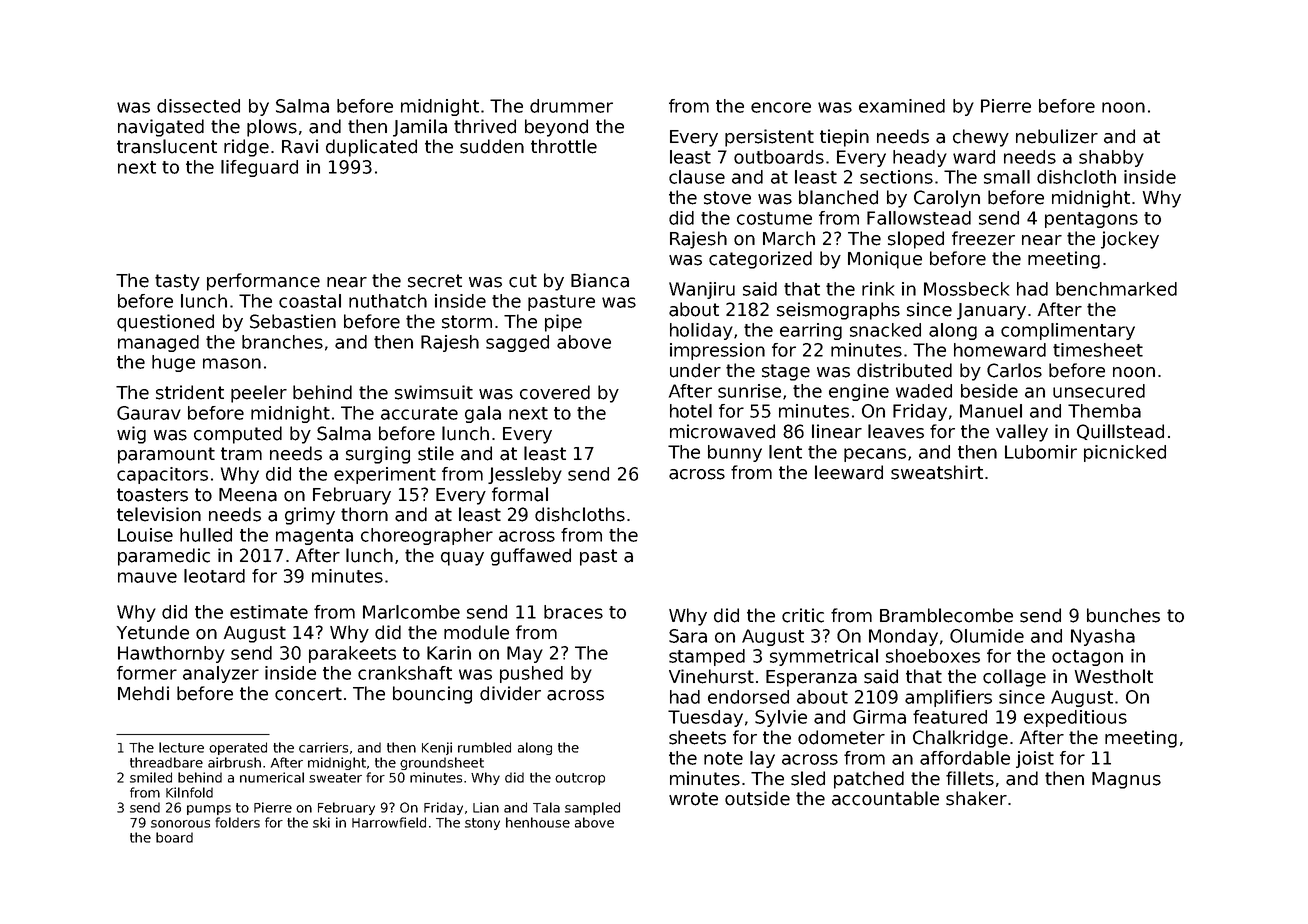  I want to click on nebulizer, so click(1057, 136).
